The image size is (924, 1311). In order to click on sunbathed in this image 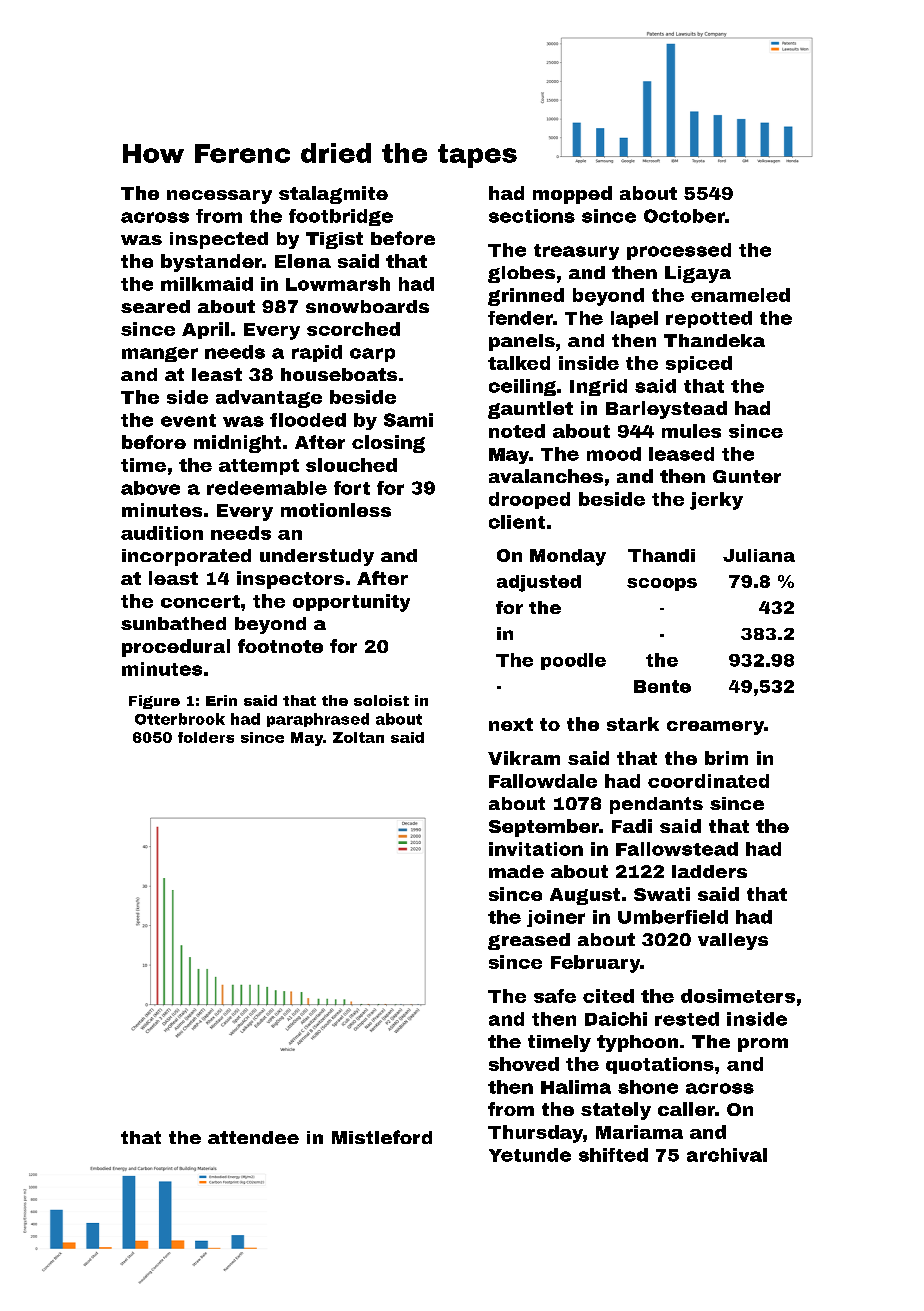, I will do `click(173, 623)`.
